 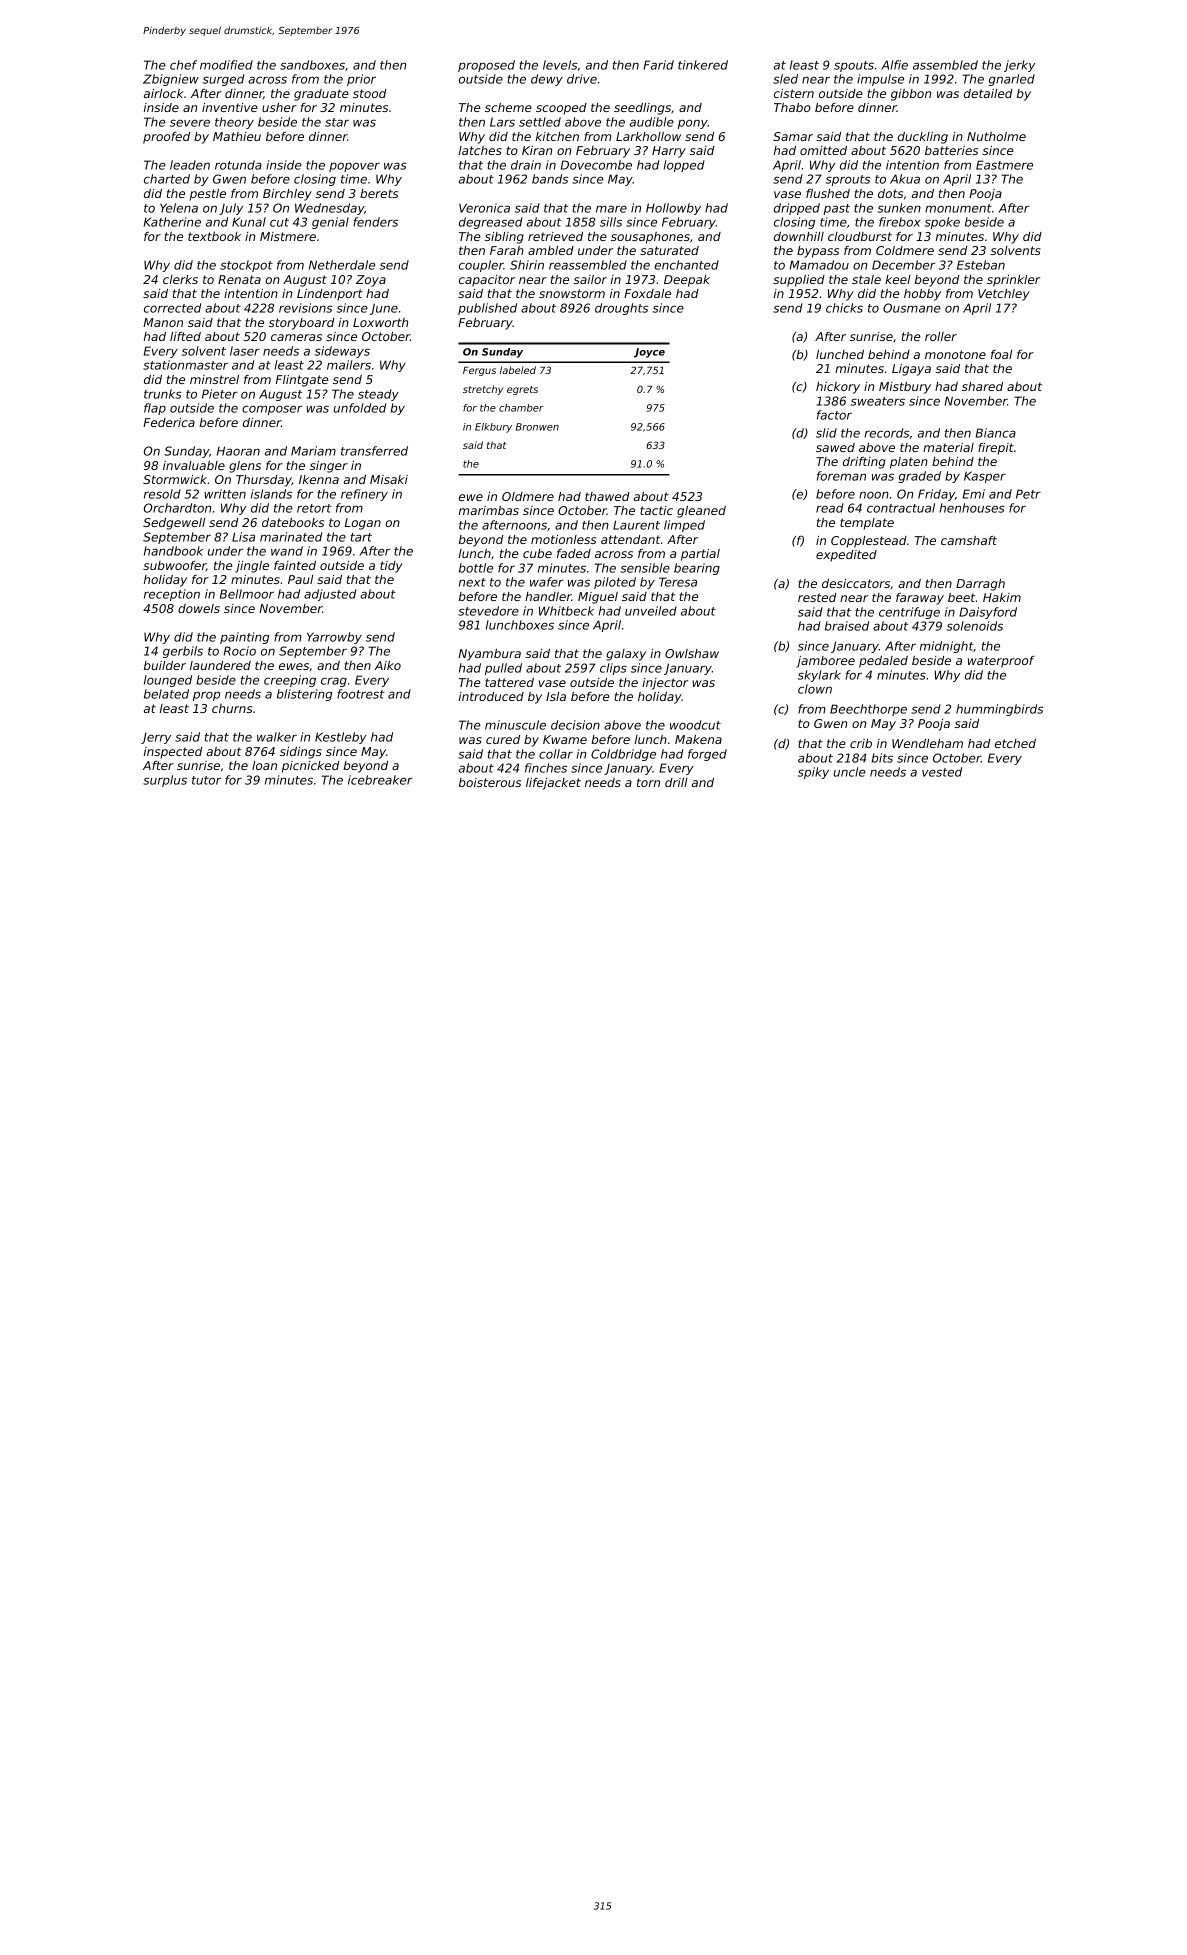 What do you see at coordinates (547, 80) in the screenshot?
I see `dewy` at bounding box center [547, 80].
